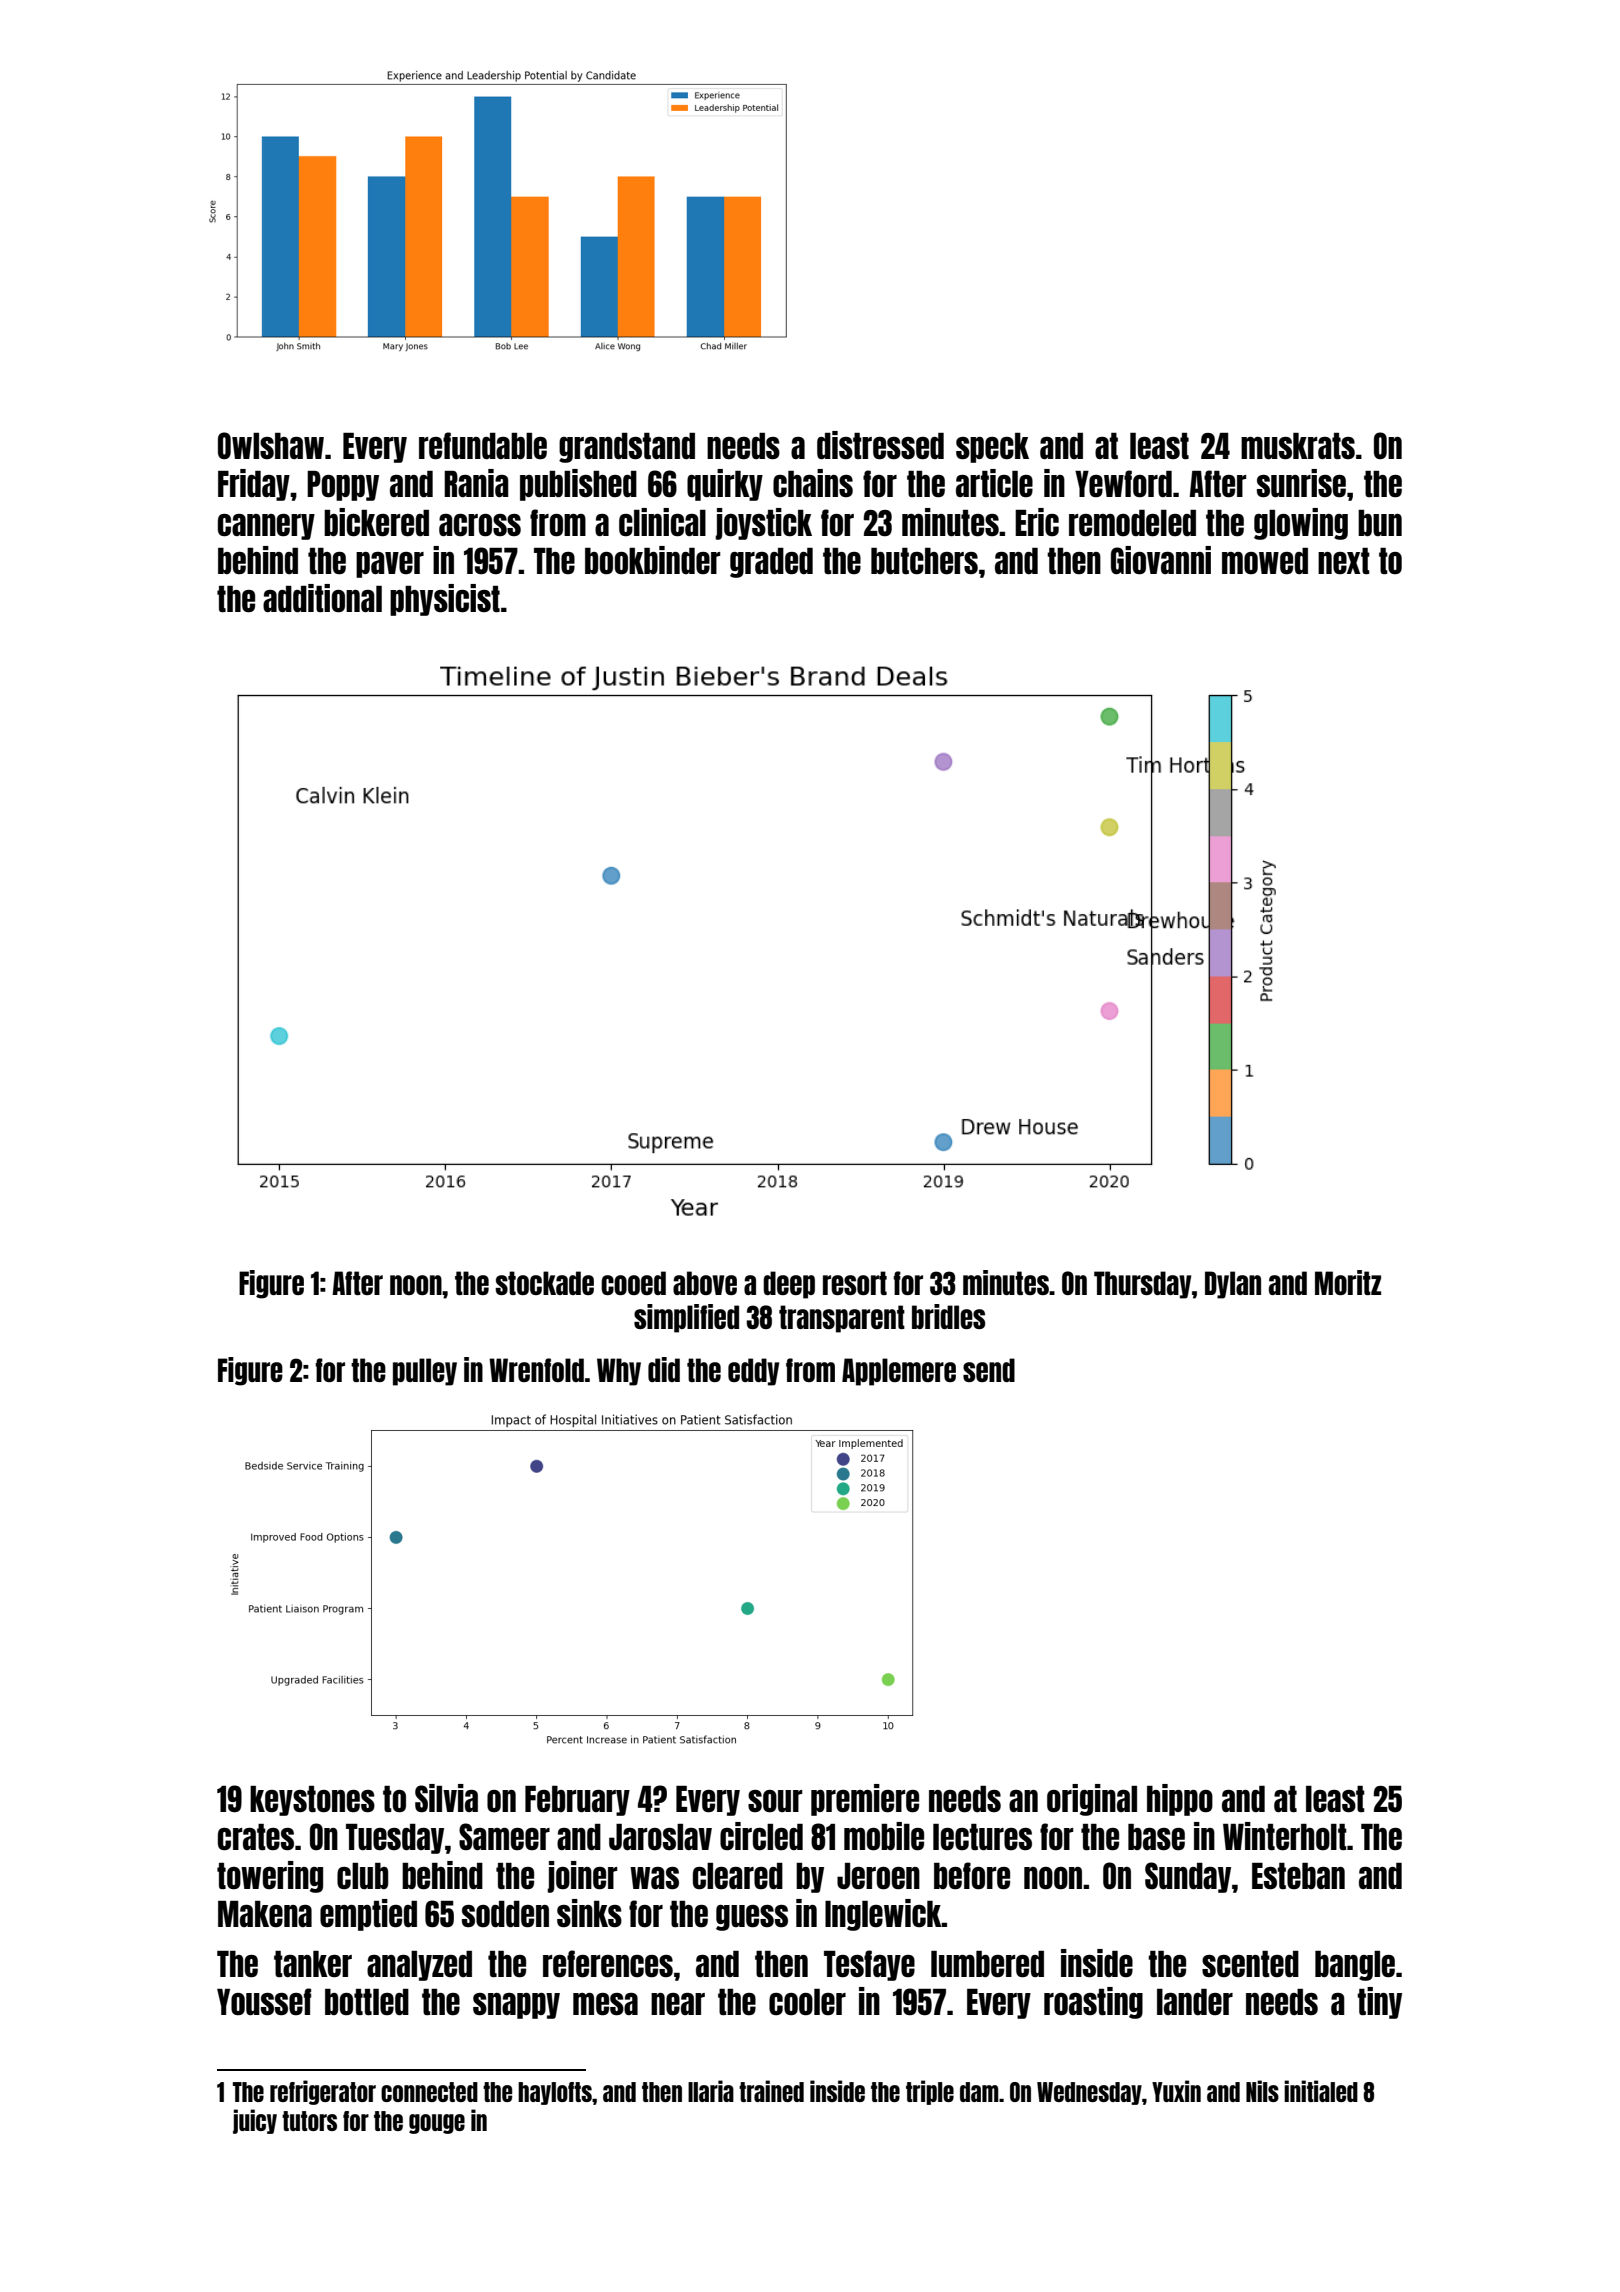 Image resolution: width=1620 pixels, height=2292 pixels. I want to click on Silvia, so click(446, 1798).
